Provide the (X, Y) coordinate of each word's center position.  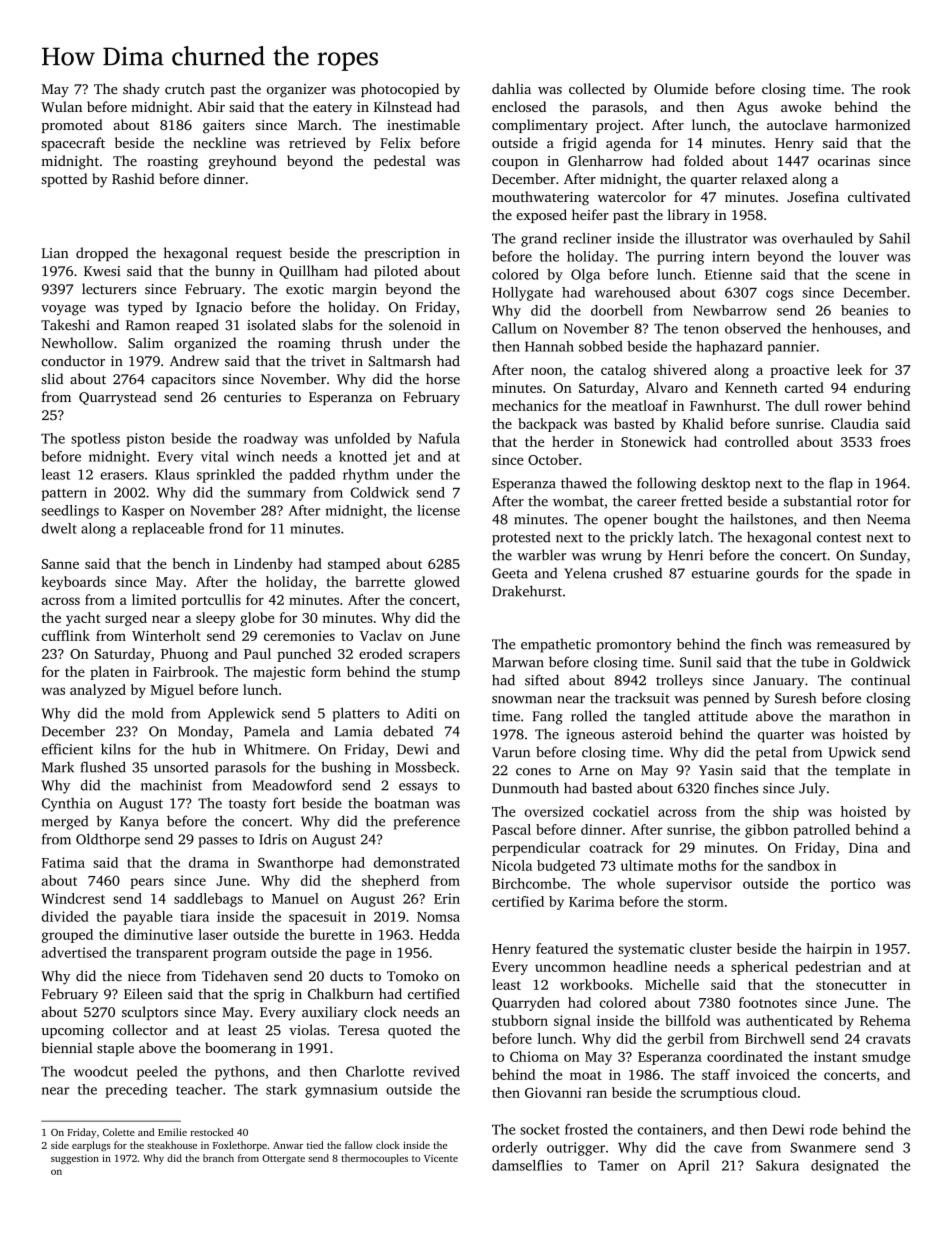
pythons (240, 1073)
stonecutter (851, 985)
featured (562, 948)
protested (521, 538)
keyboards (73, 583)
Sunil (695, 662)
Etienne (728, 274)
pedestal (400, 162)
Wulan (61, 106)
